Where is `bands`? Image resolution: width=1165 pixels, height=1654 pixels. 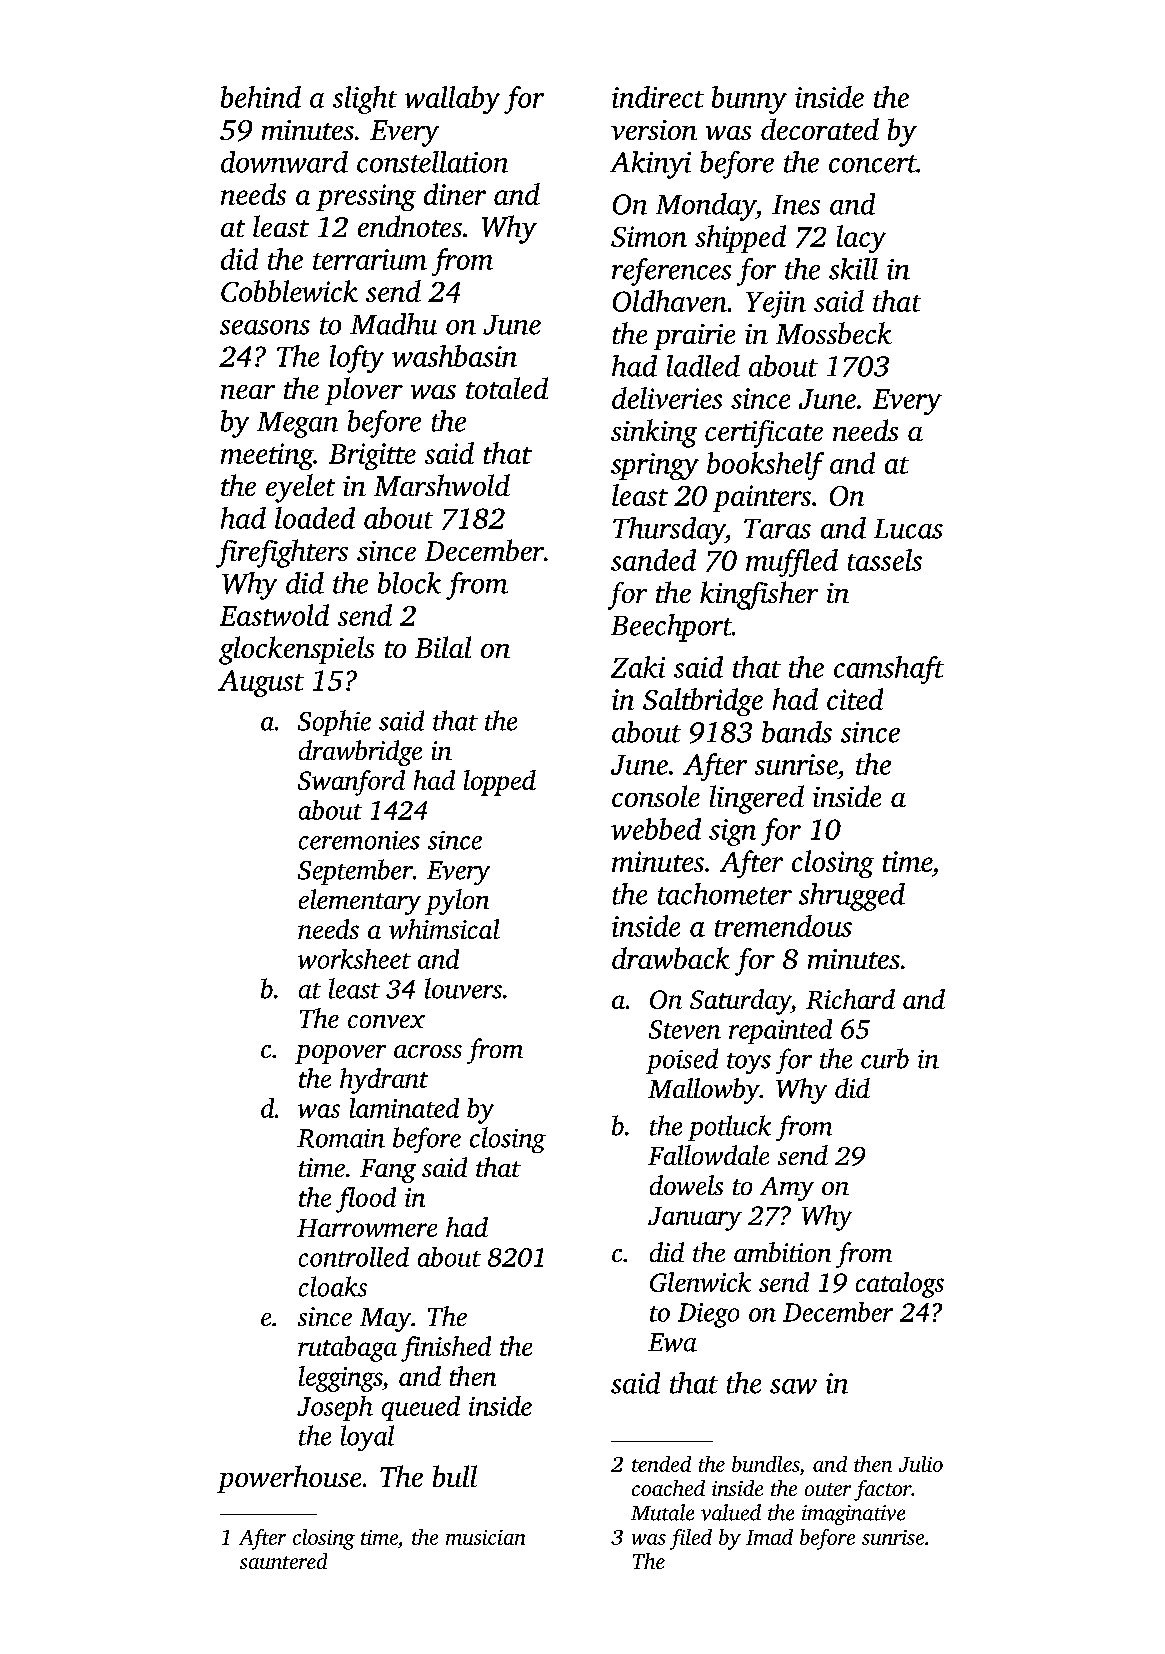
bands is located at coordinates (797, 732).
